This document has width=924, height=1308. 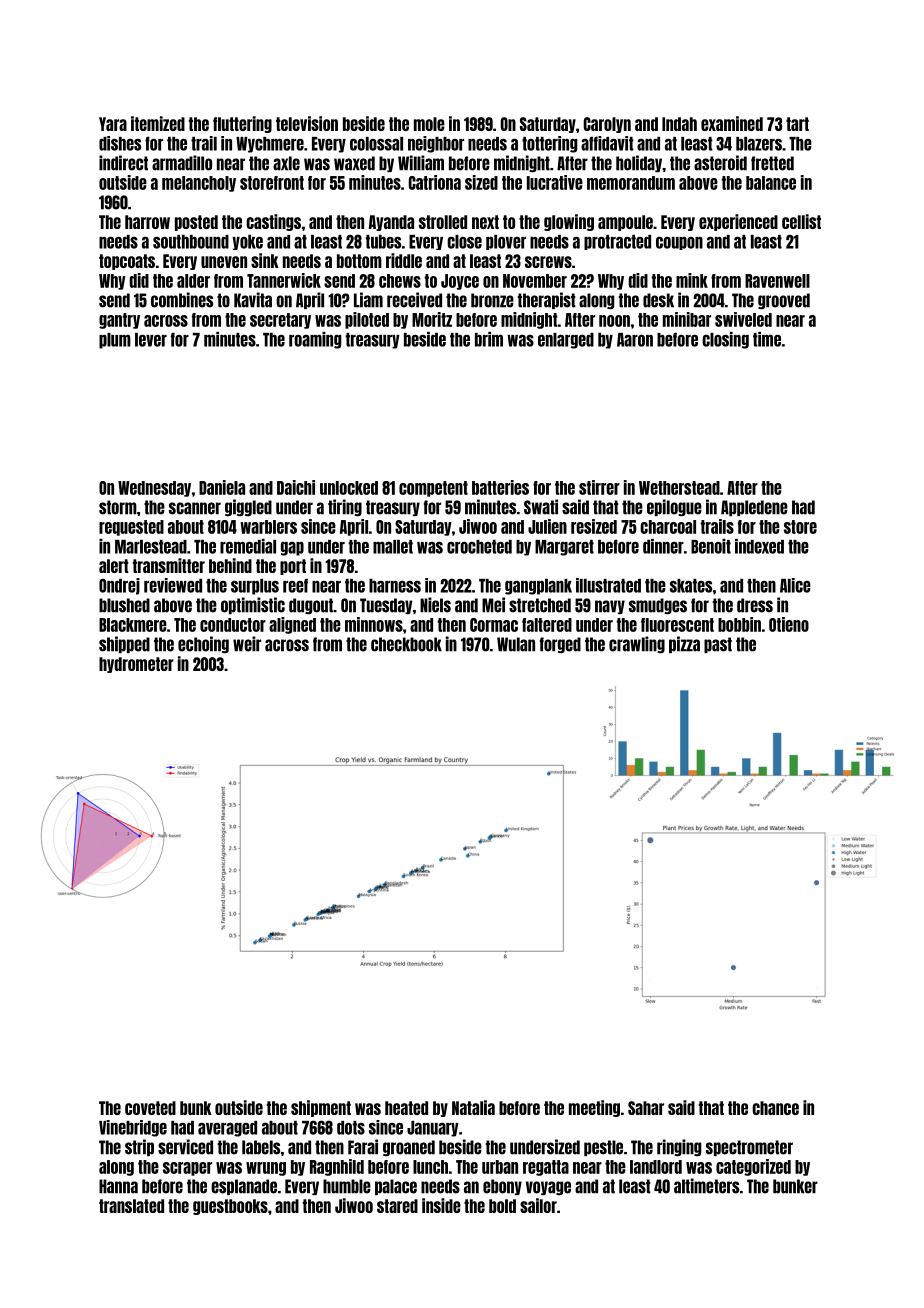 What do you see at coordinates (286, 163) in the document?
I see `axle` at bounding box center [286, 163].
